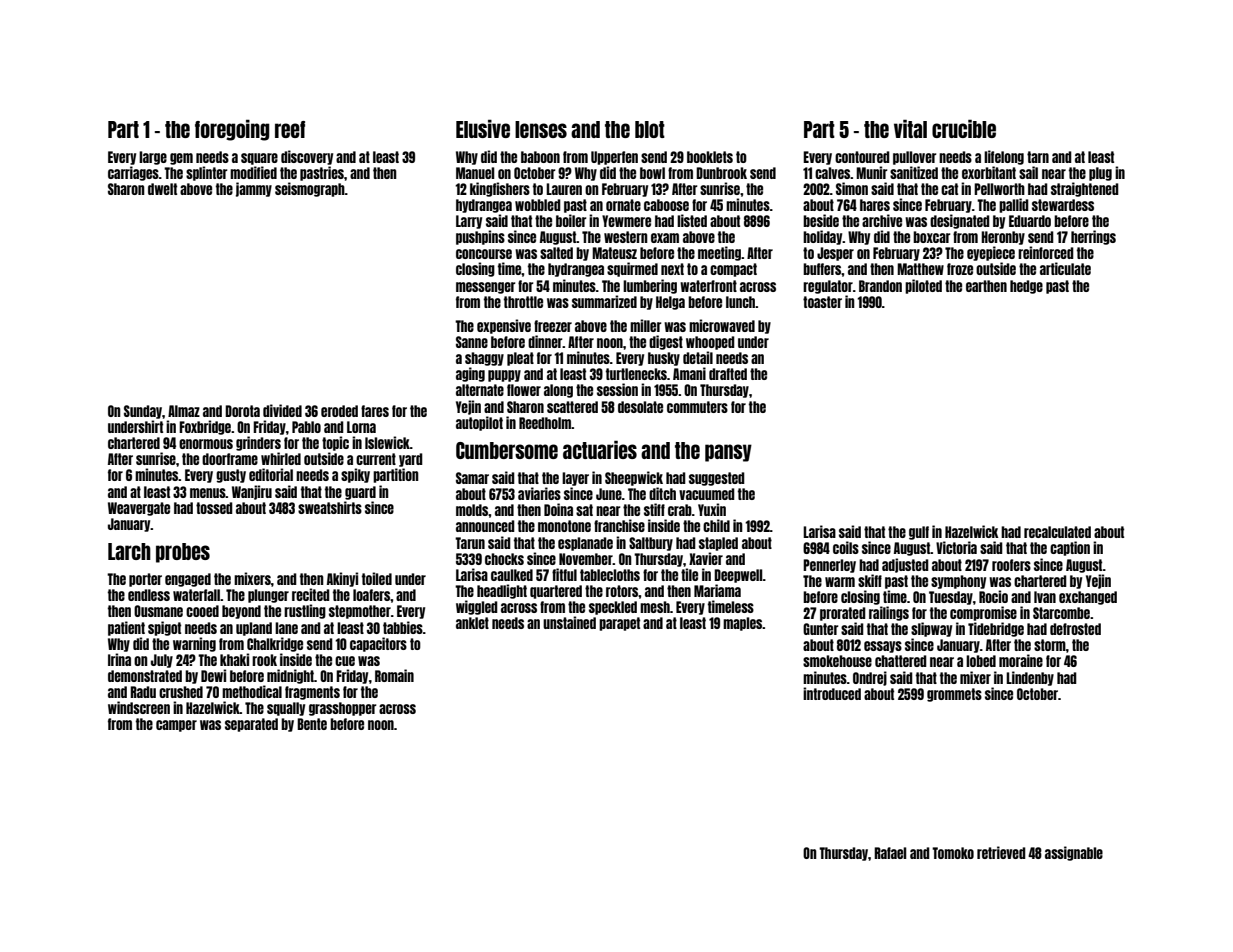  Describe the element at coordinates (1100, 174) in the document. I see `plug` at that location.
